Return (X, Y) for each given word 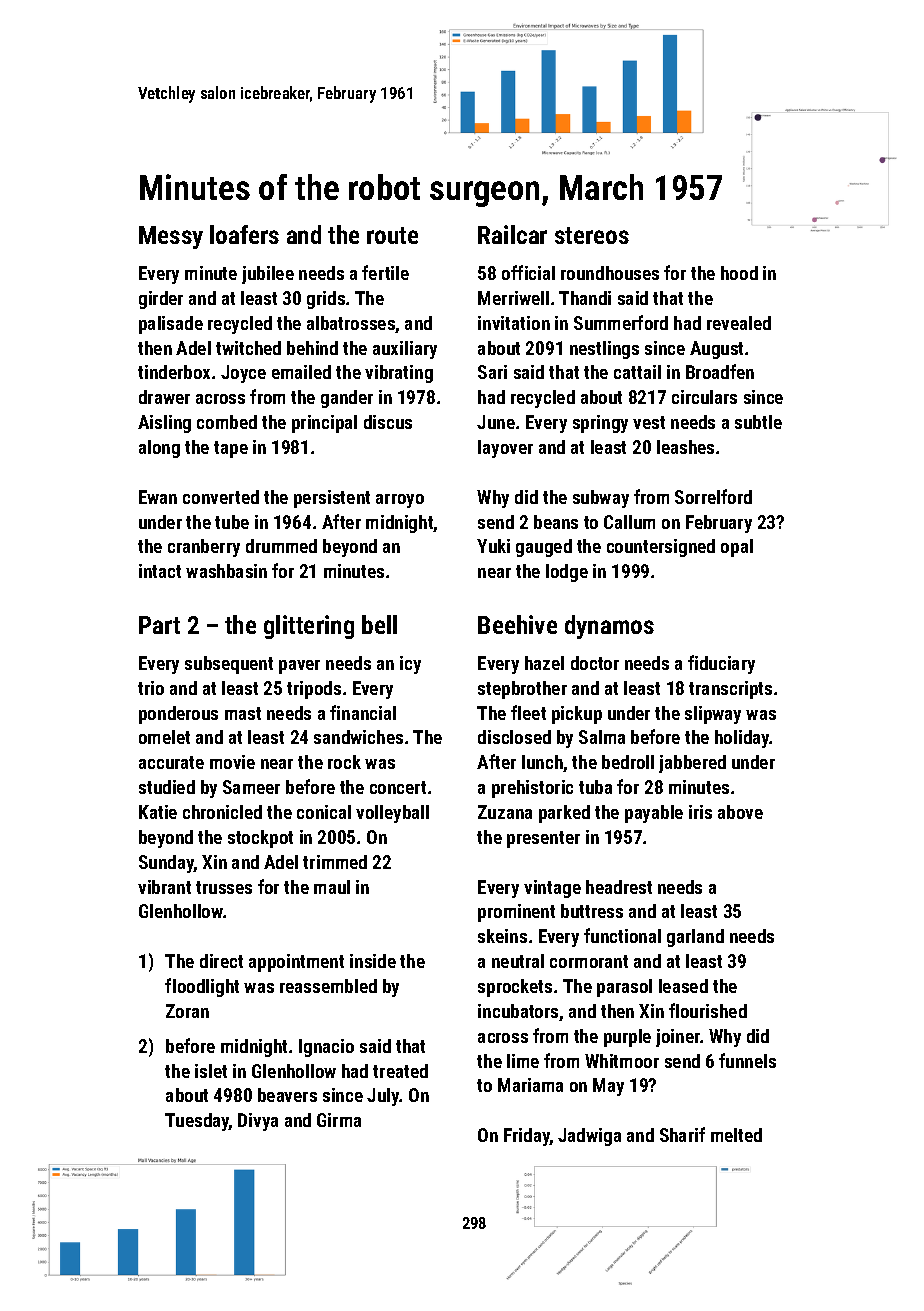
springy (600, 424)
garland (695, 938)
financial (363, 712)
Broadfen (720, 371)
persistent (332, 499)
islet (211, 1071)
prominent (516, 913)
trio (151, 688)
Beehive (517, 624)
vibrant (164, 887)
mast (243, 713)
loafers (244, 234)
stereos (592, 235)
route (392, 235)
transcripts (730, 690)
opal (737, 548)
